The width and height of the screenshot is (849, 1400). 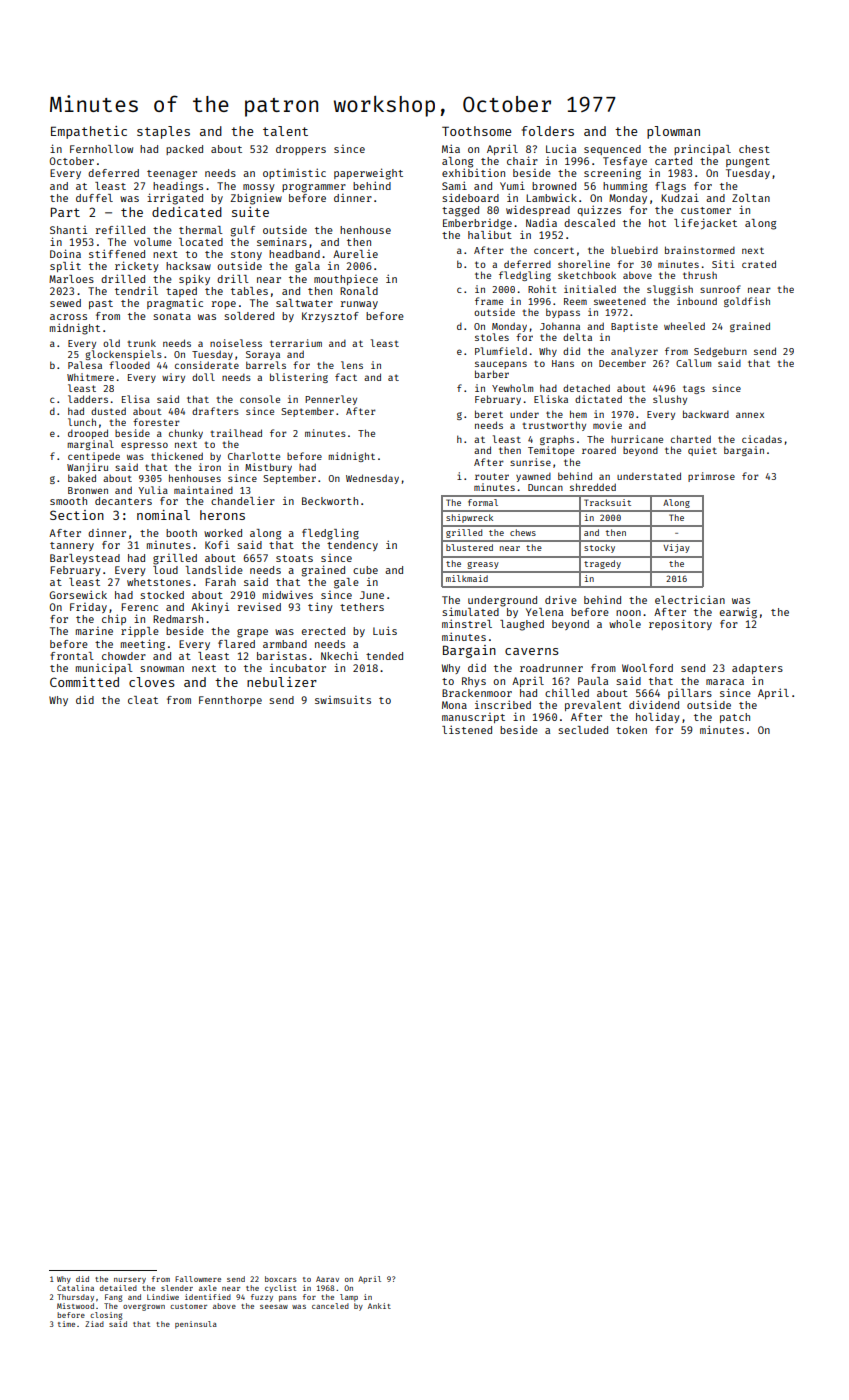 What do you see at coordinates (65, 303) in the screenshot?
I see `sewed` at bounding box center [65, 303].
